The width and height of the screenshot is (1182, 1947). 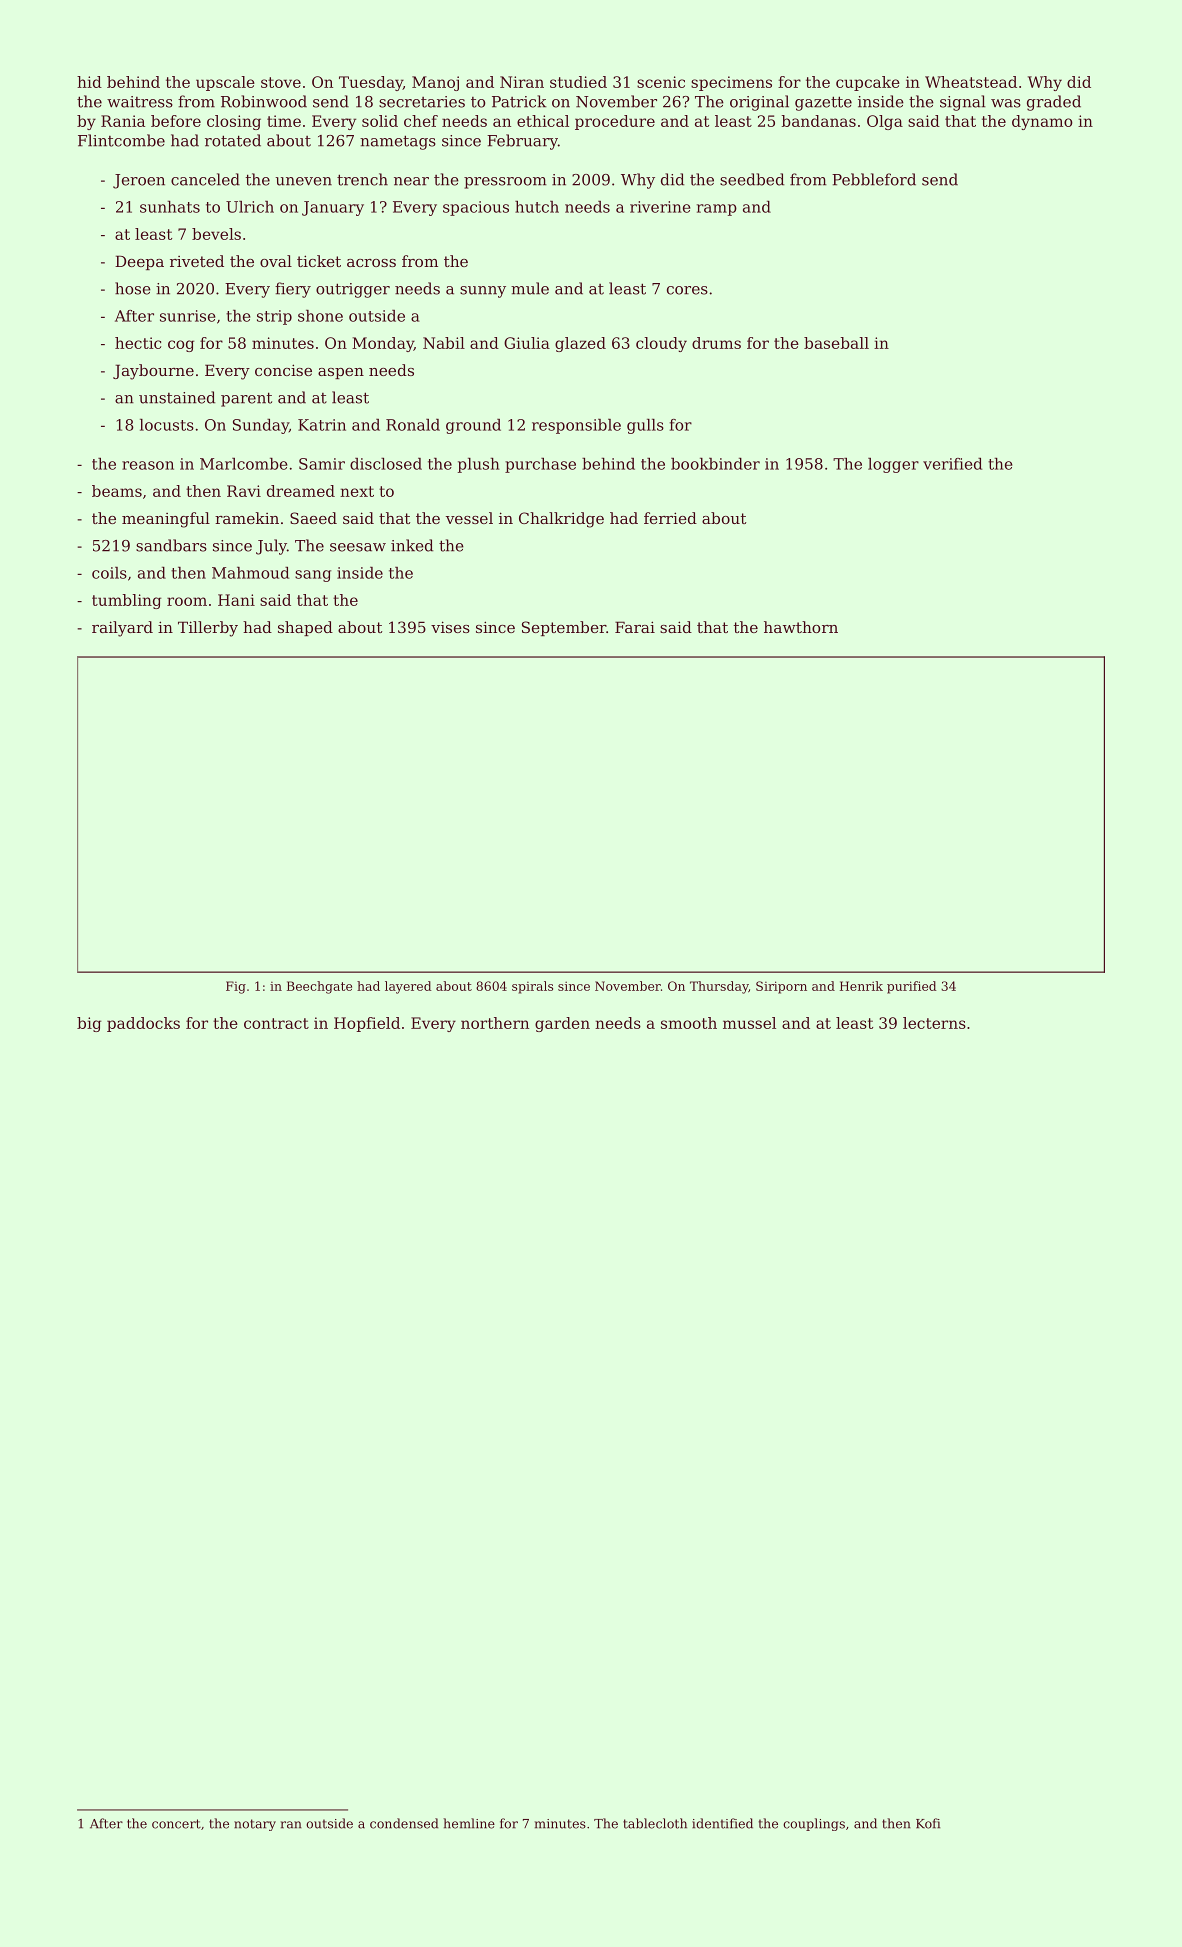 What do you see at coordinates (367, 1024) in the screenshot?
I see `Hopfield` at bounding box center [367, 1024].
